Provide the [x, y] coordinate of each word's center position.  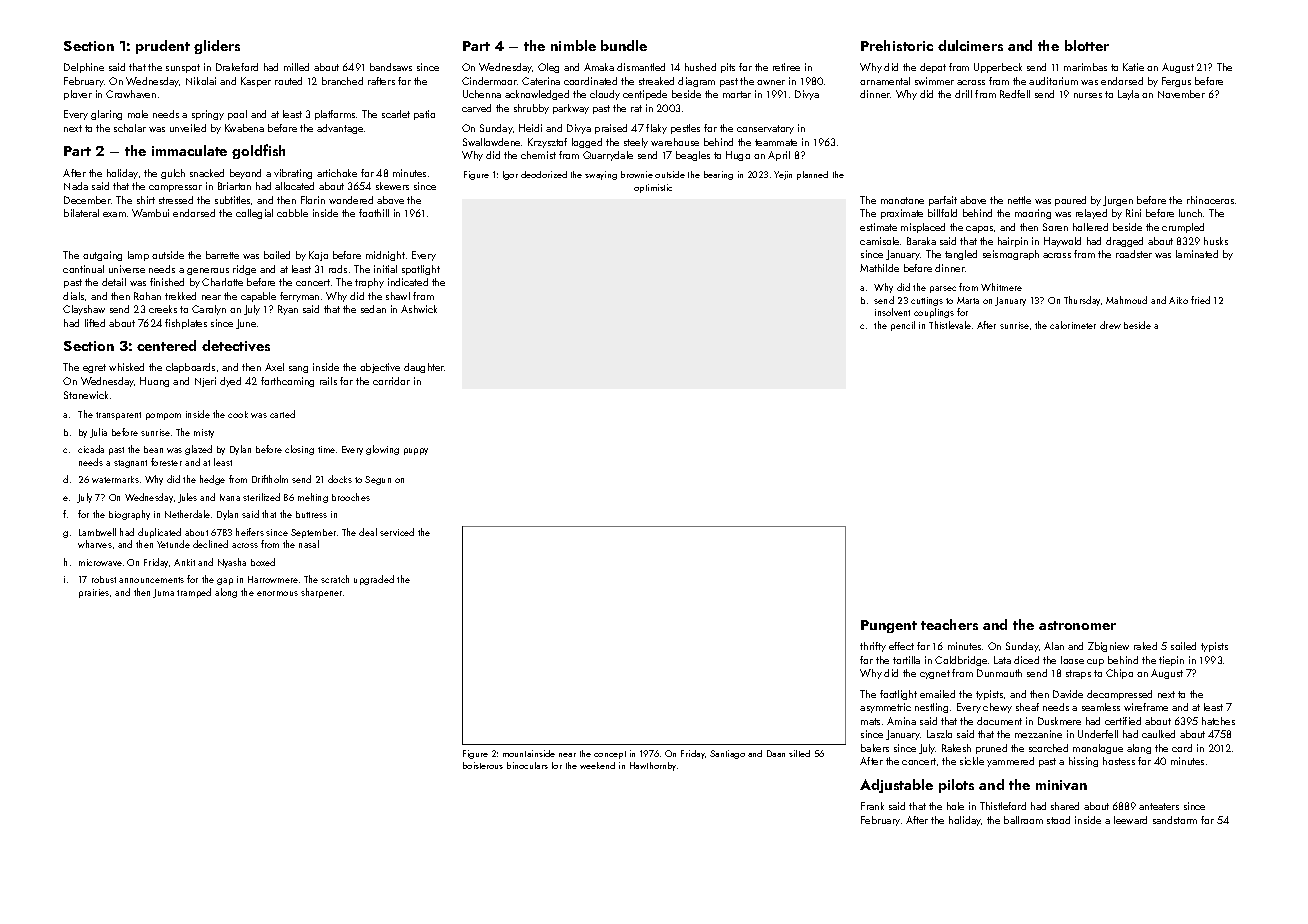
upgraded [374, 580]
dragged [1124, 242]
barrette [222, 255]
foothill [374, 213]
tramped [194, 593]
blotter [1087, 45]
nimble [573, 45]
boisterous [483, 765]
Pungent [889, 626]
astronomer [1077, 625]
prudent [163, 47]
